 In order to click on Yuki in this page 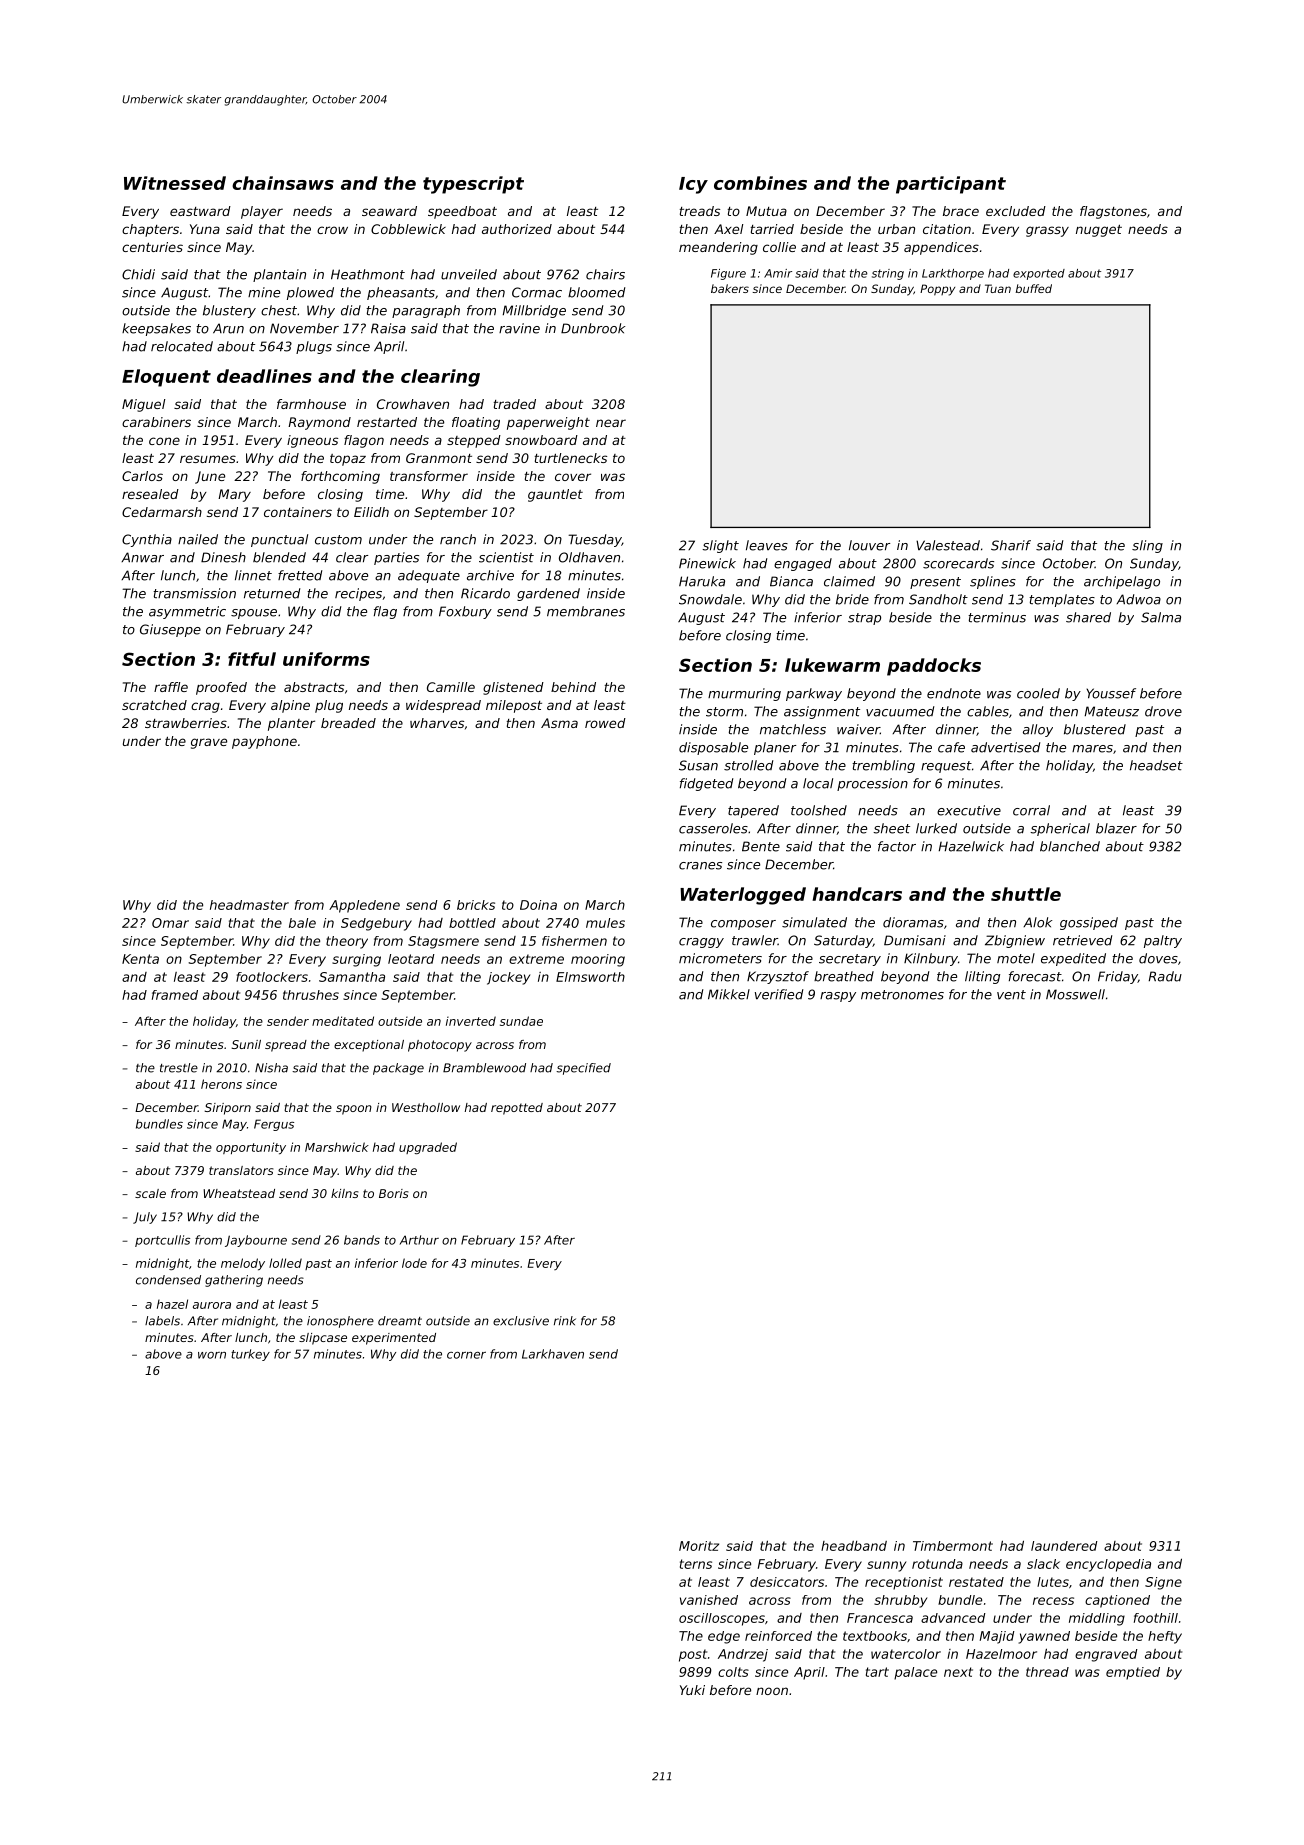, I will do `click(692, 1690)`.
